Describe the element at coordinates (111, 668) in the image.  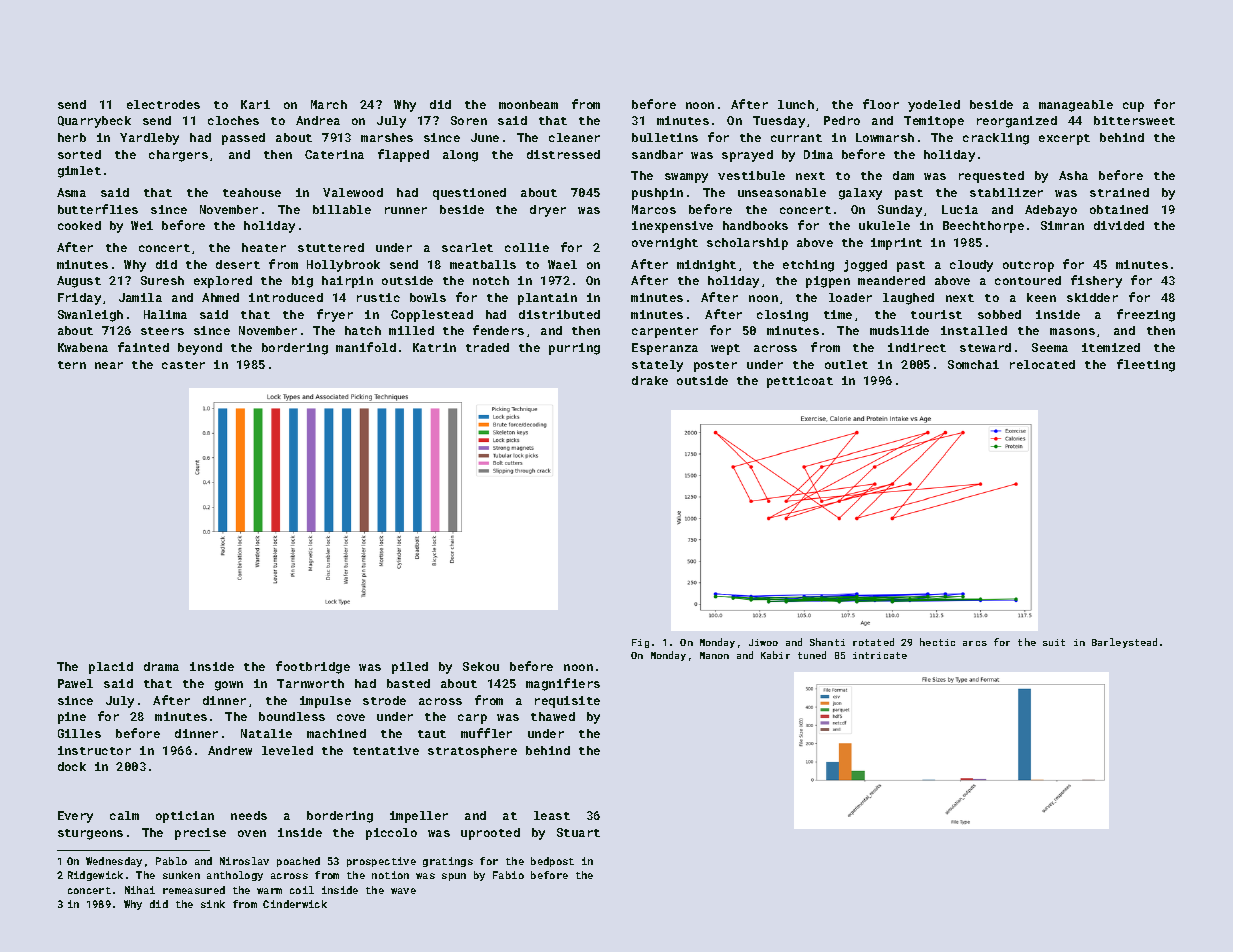
I see `placid` at that location.
